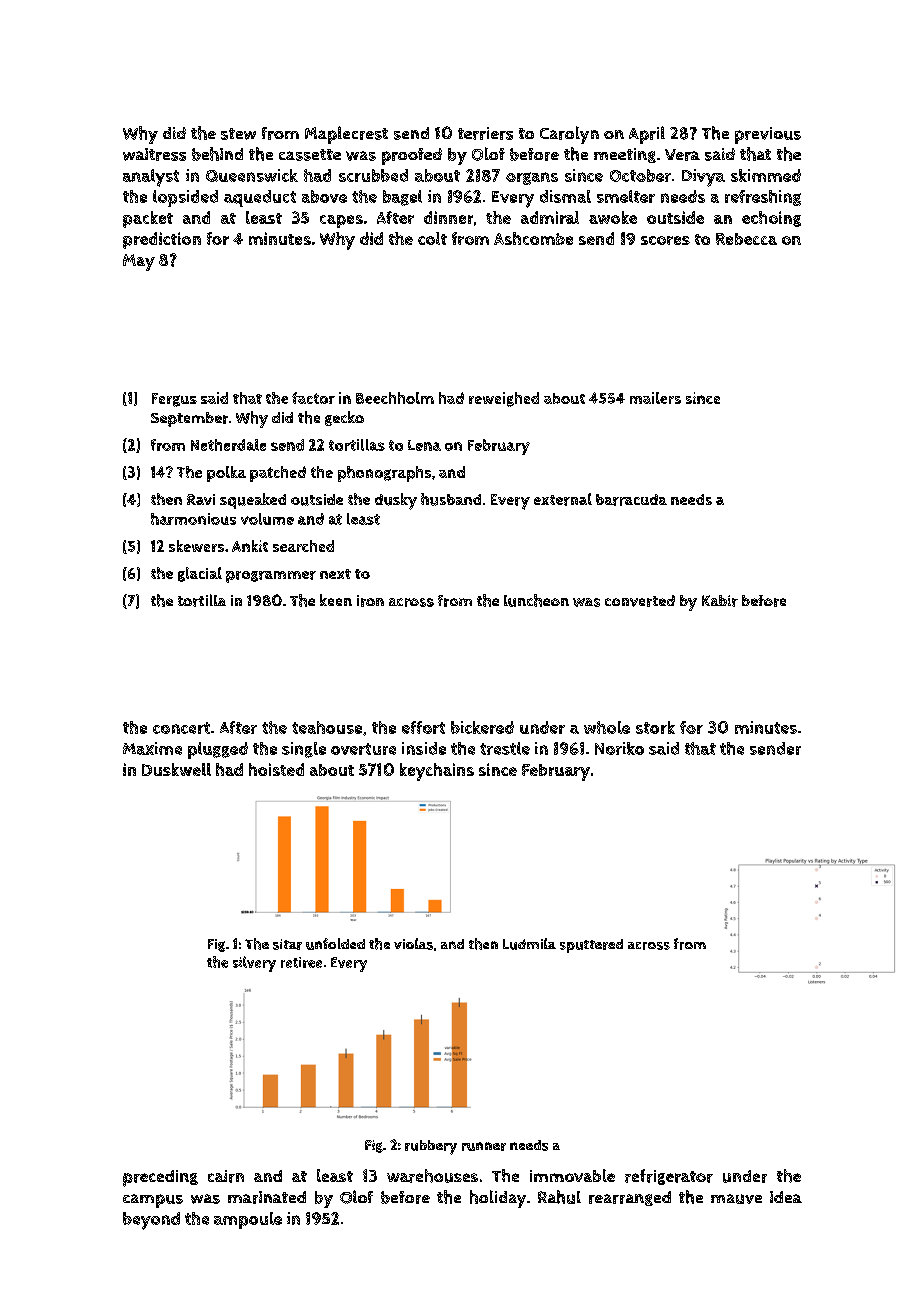 The image size is (924, 1311). What do you see at coordinates (505, 748) in the image?
I see `trestle` at bounding box center [505, 748].
